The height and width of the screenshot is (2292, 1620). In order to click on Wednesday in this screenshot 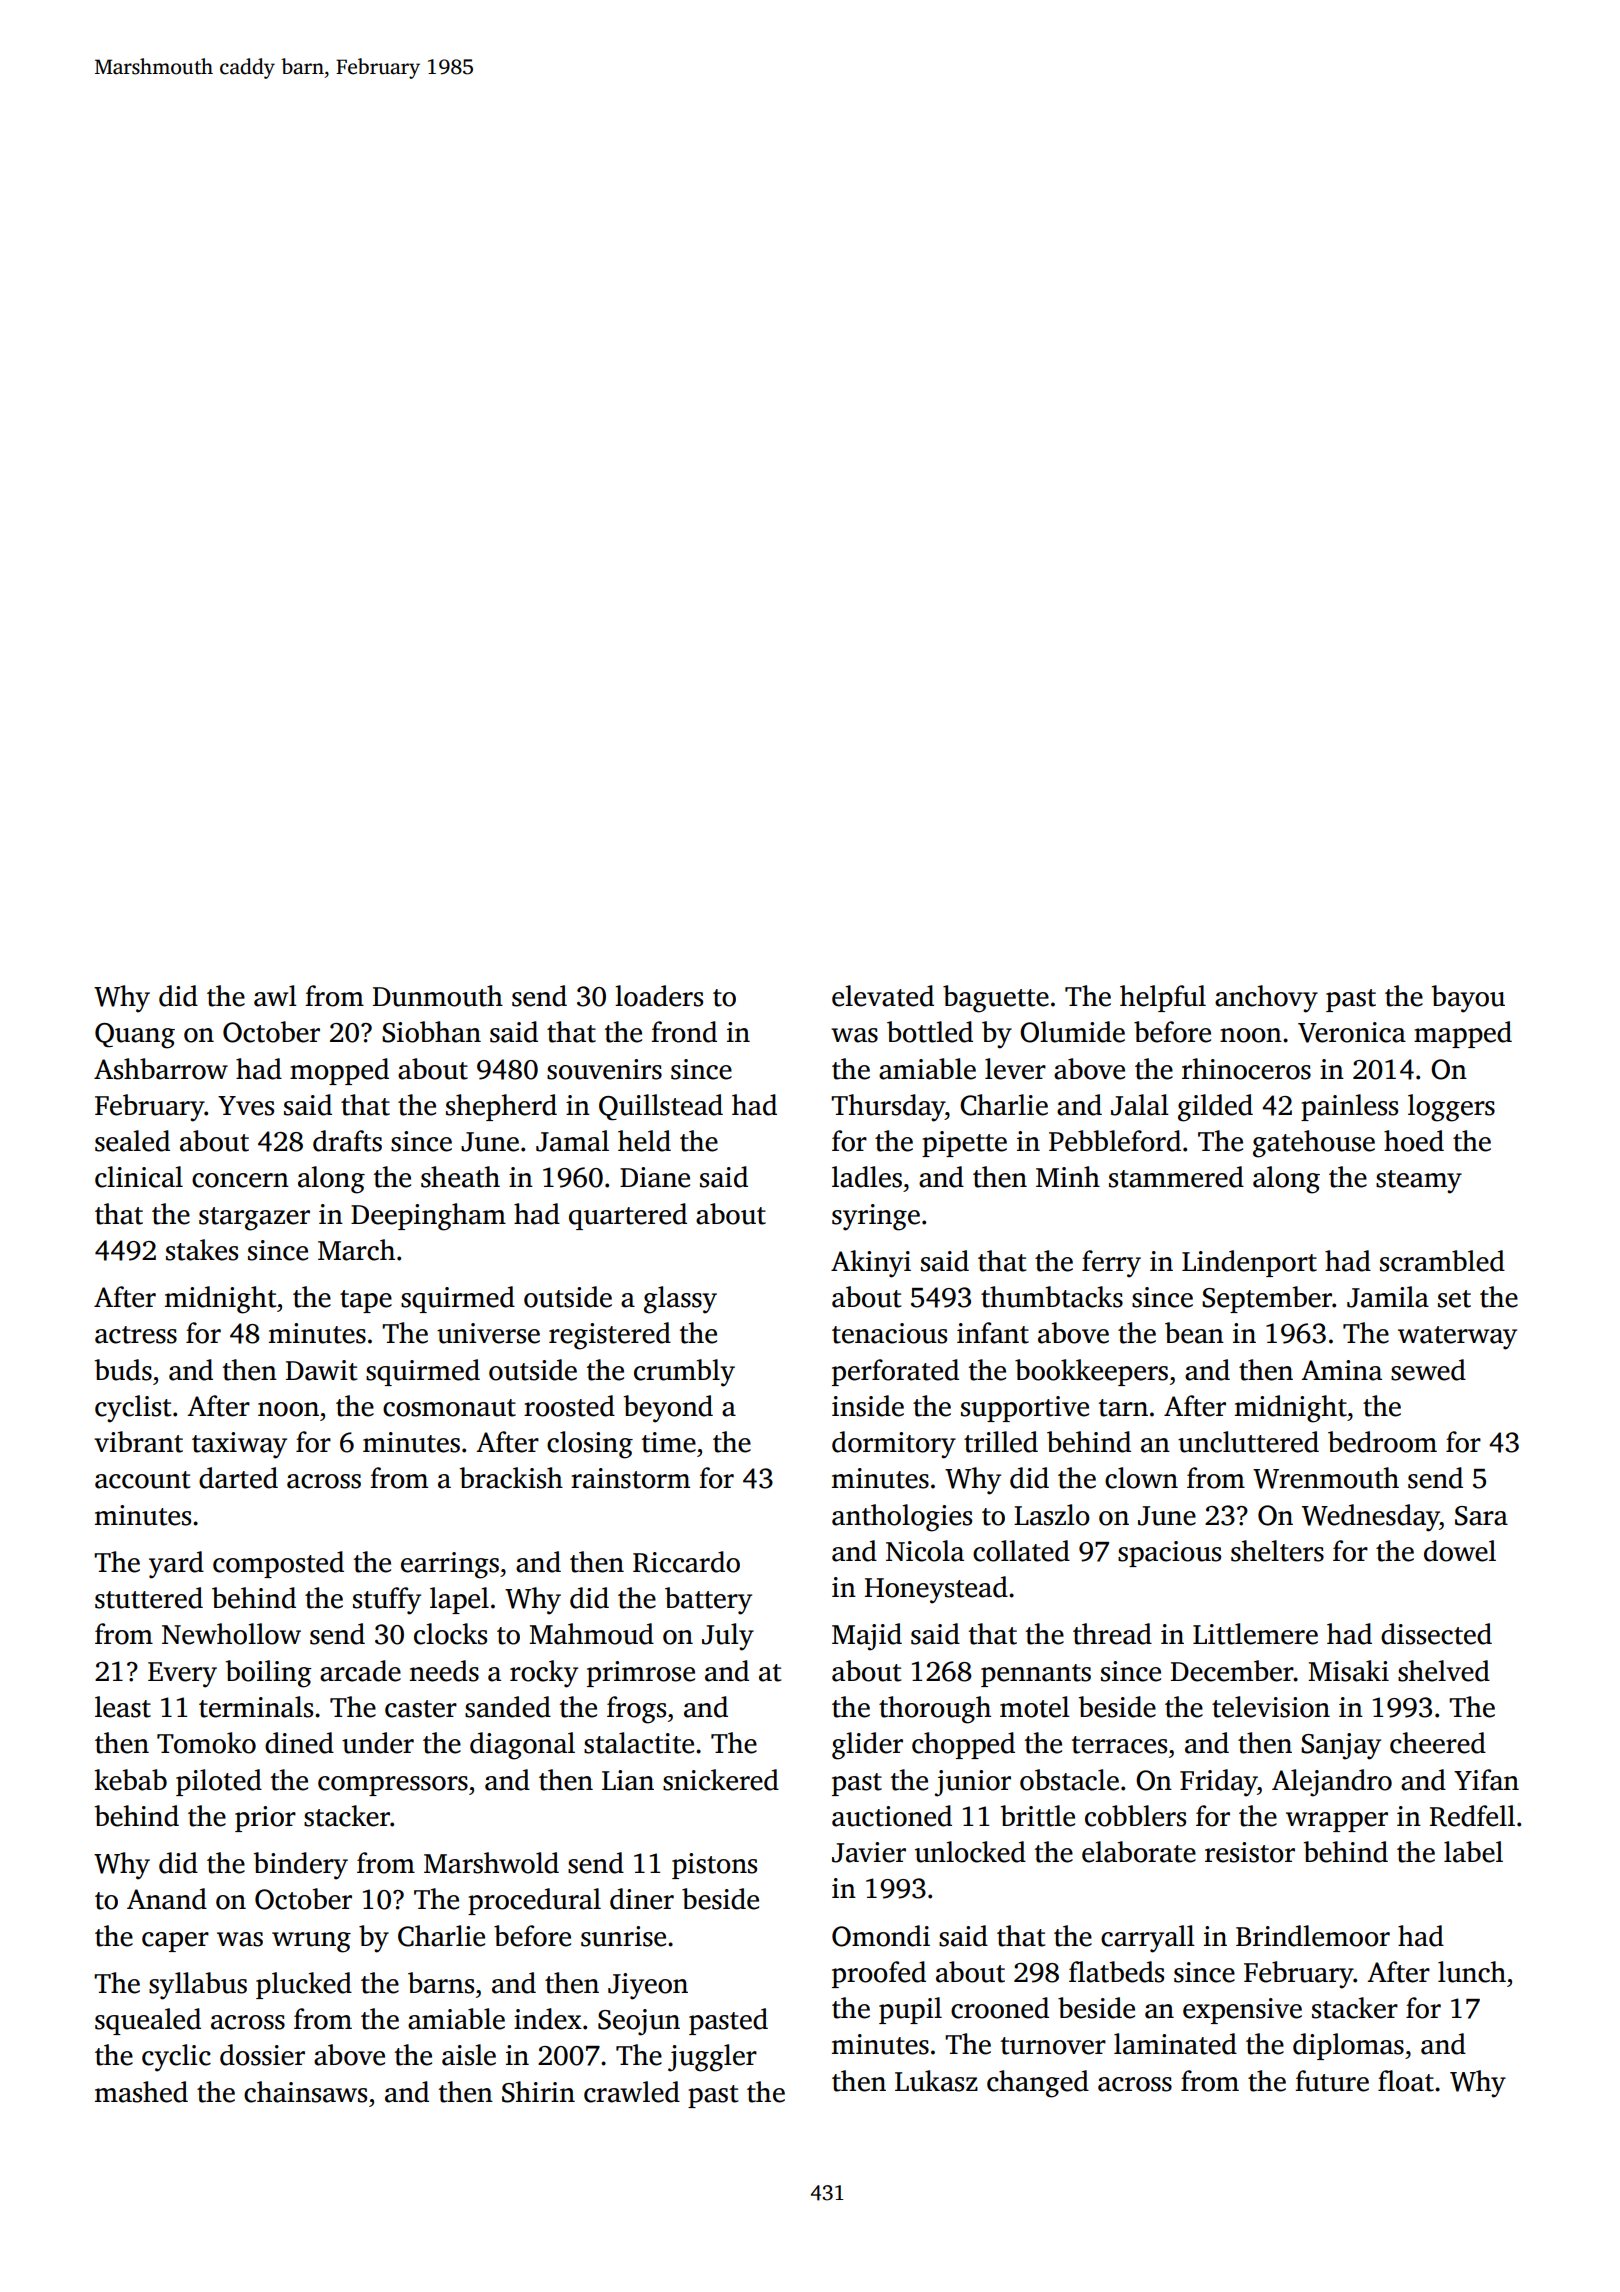, I will do `click(1371, 1518)`.
